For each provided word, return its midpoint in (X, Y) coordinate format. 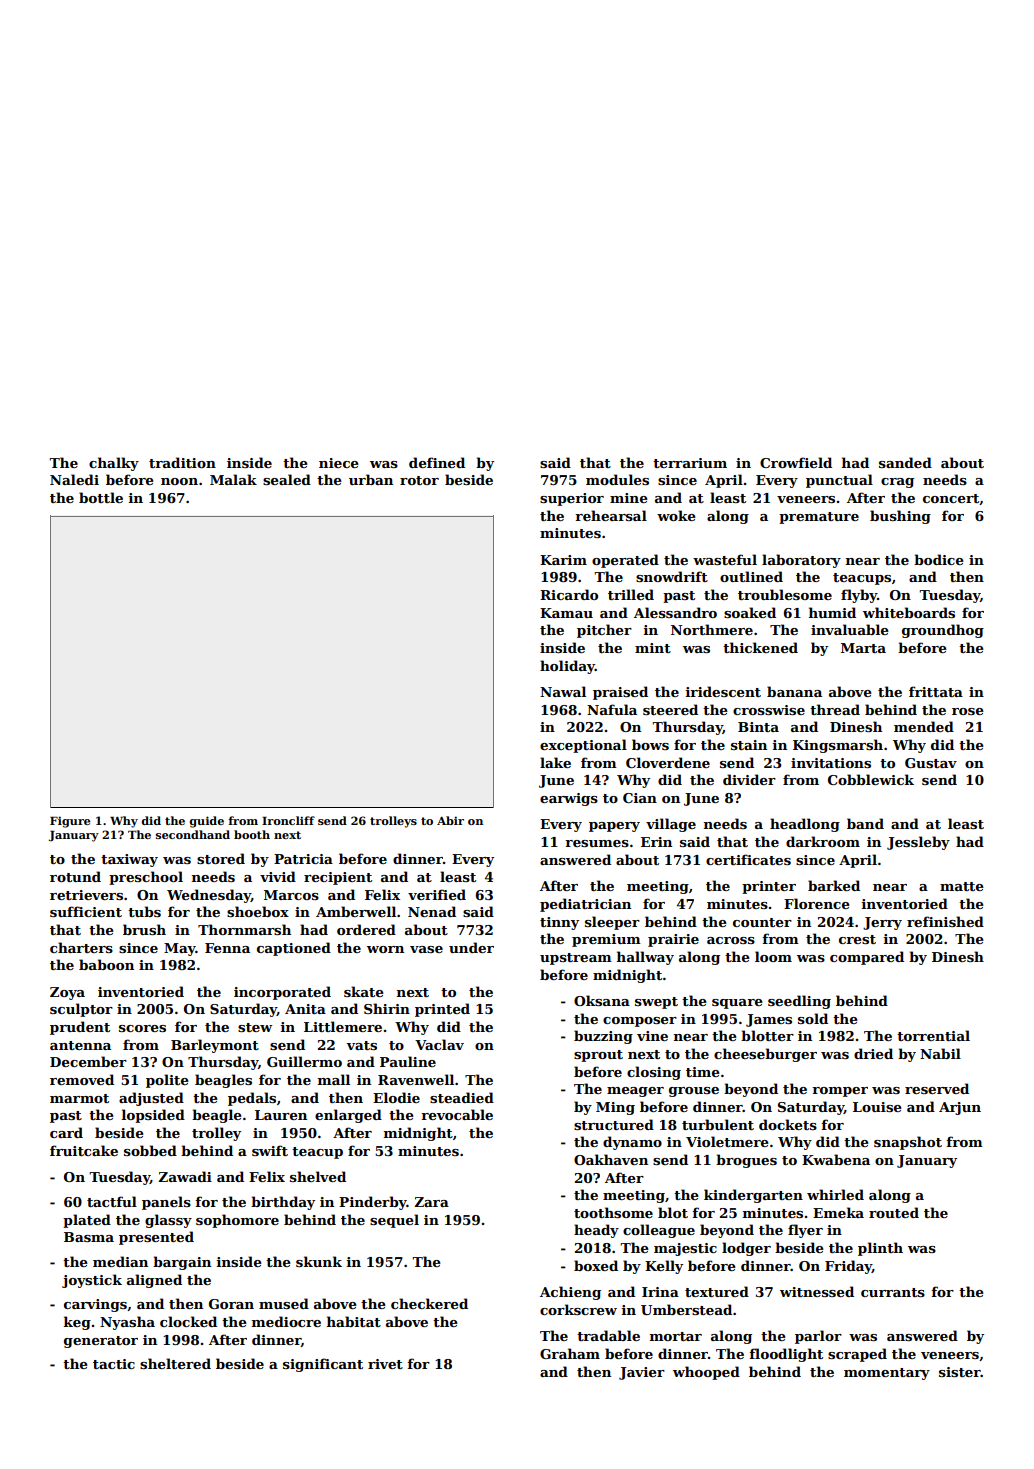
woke (676, 515)
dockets (788, 1124)
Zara (431, 1202)
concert (951, 498)
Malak (233, 479)
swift (270, 1150)
